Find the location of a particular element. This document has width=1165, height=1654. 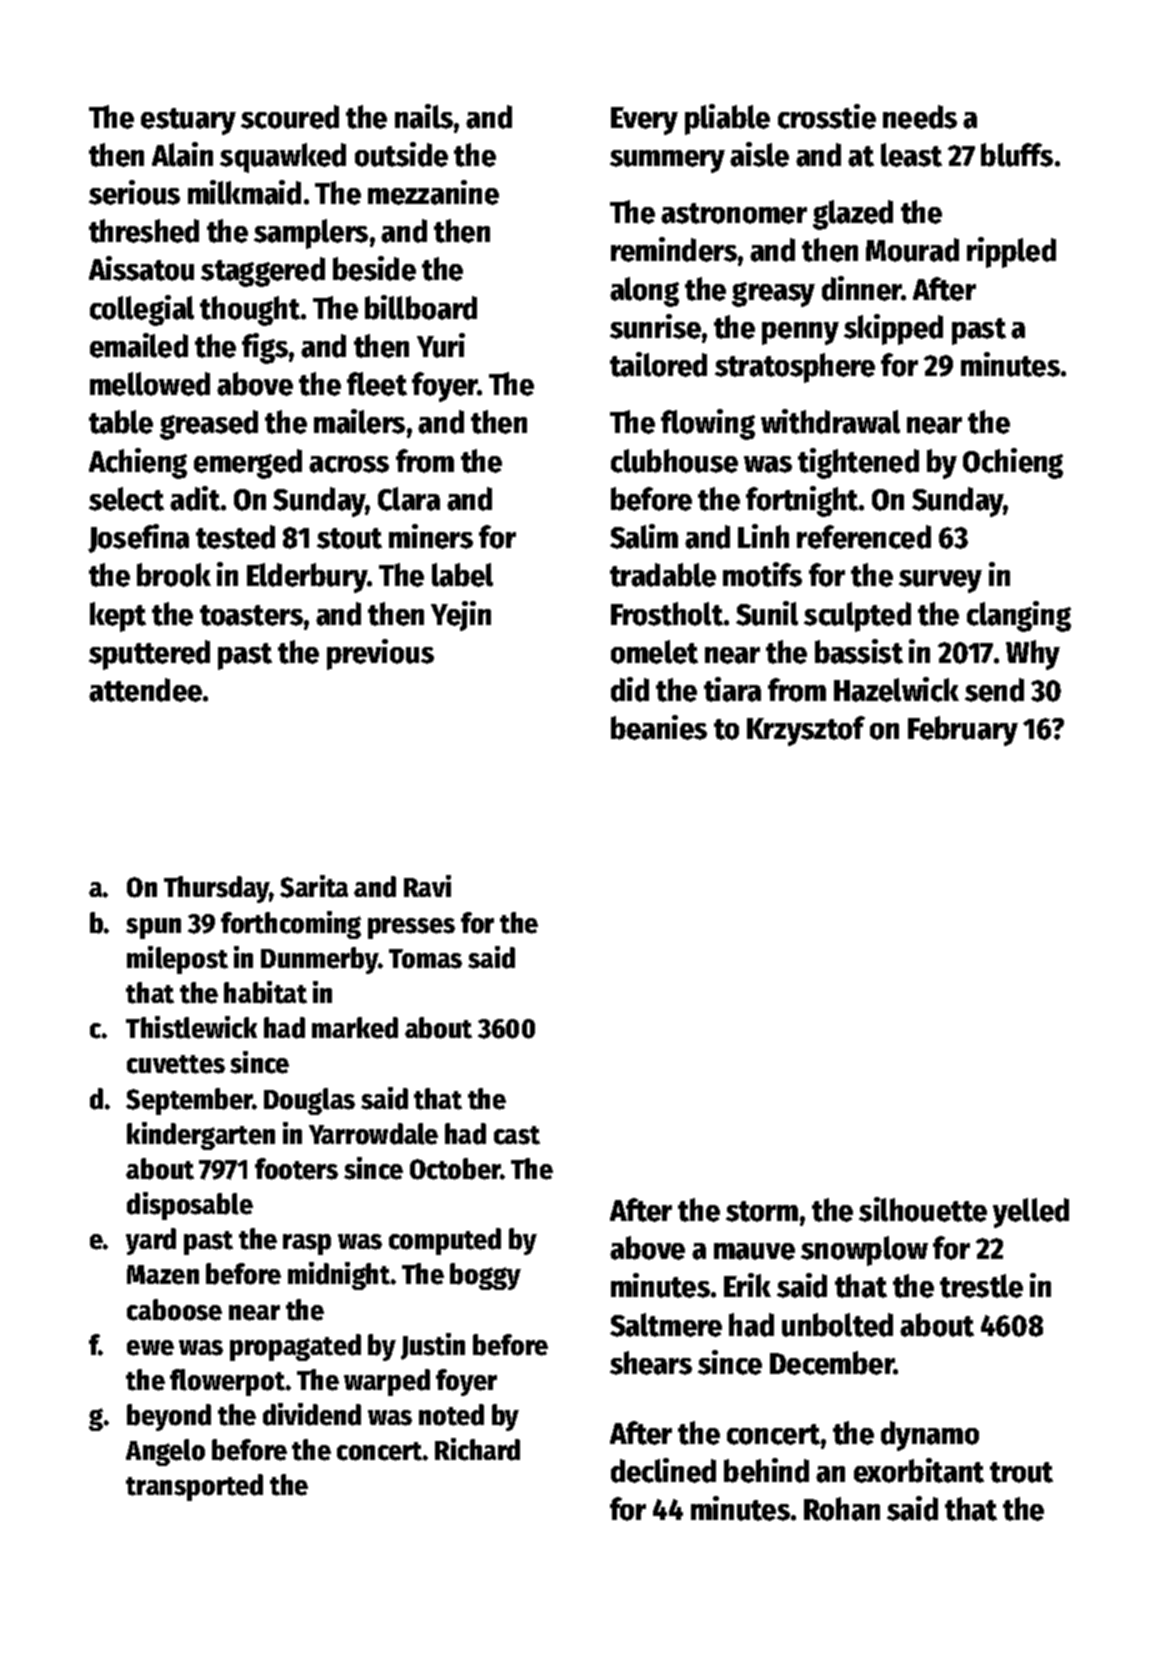

staggered is located at coordinates (263, 272).
